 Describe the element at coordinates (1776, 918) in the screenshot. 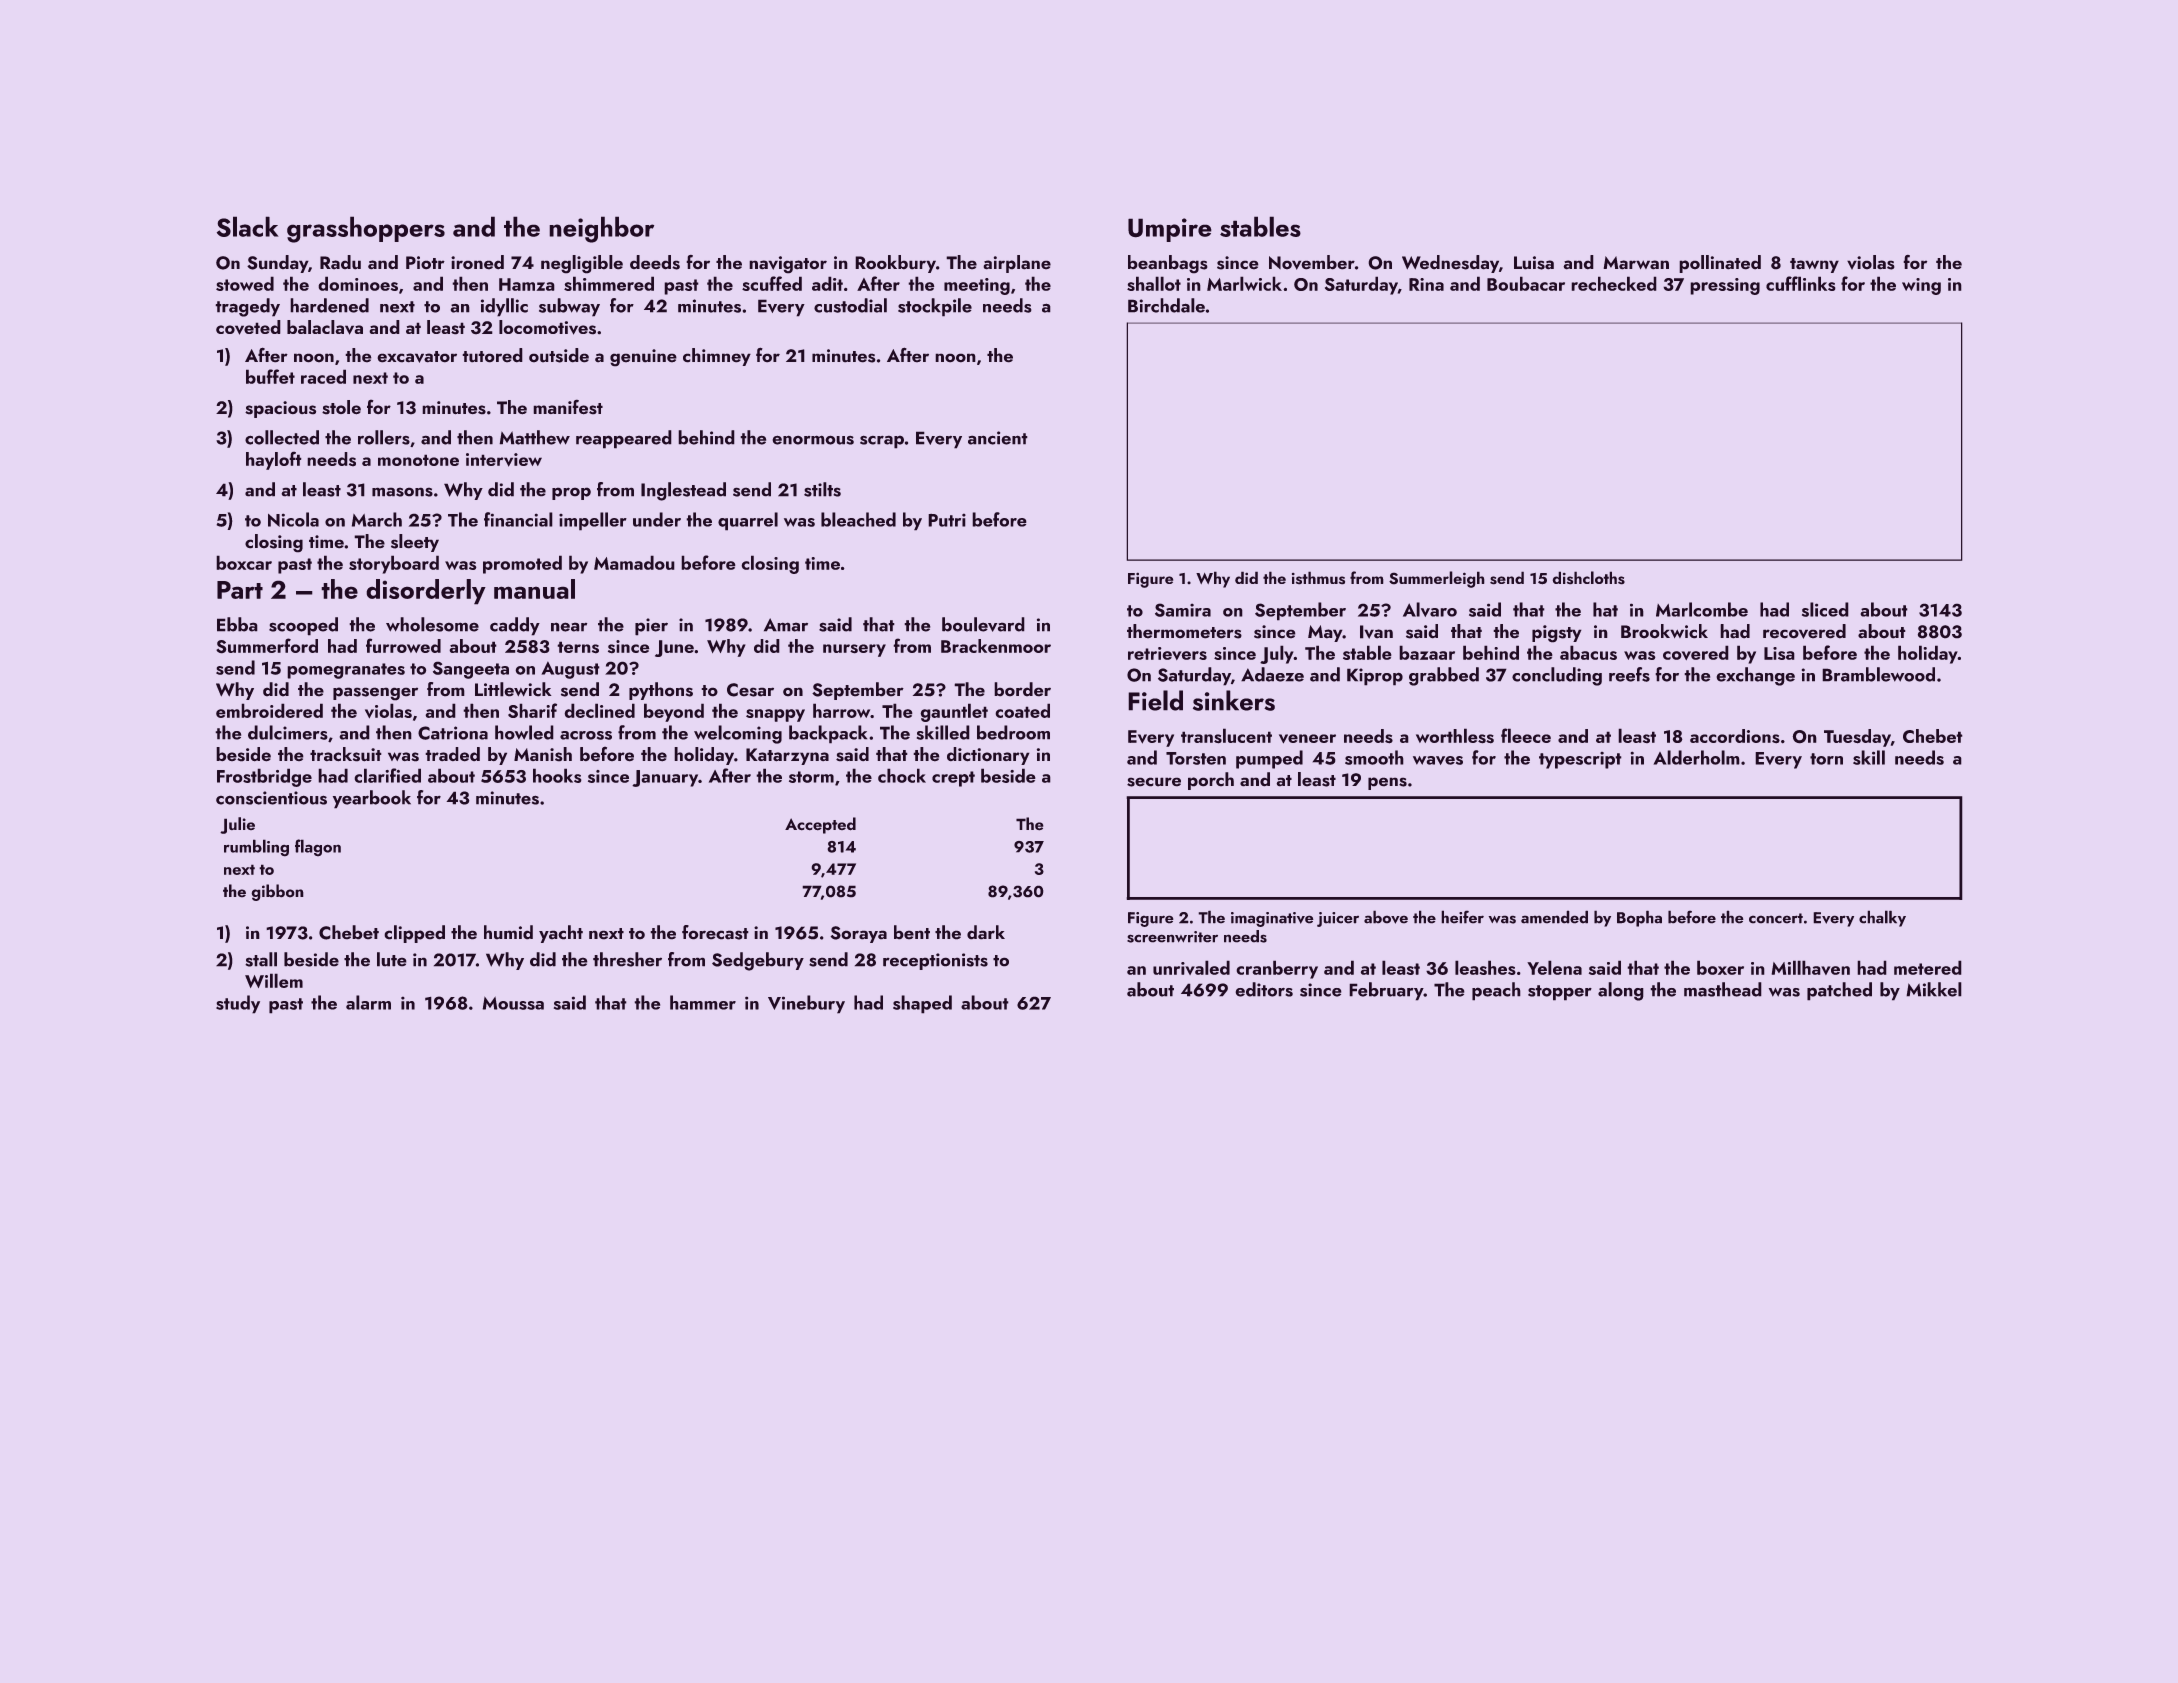

I see `concert` at that location.
